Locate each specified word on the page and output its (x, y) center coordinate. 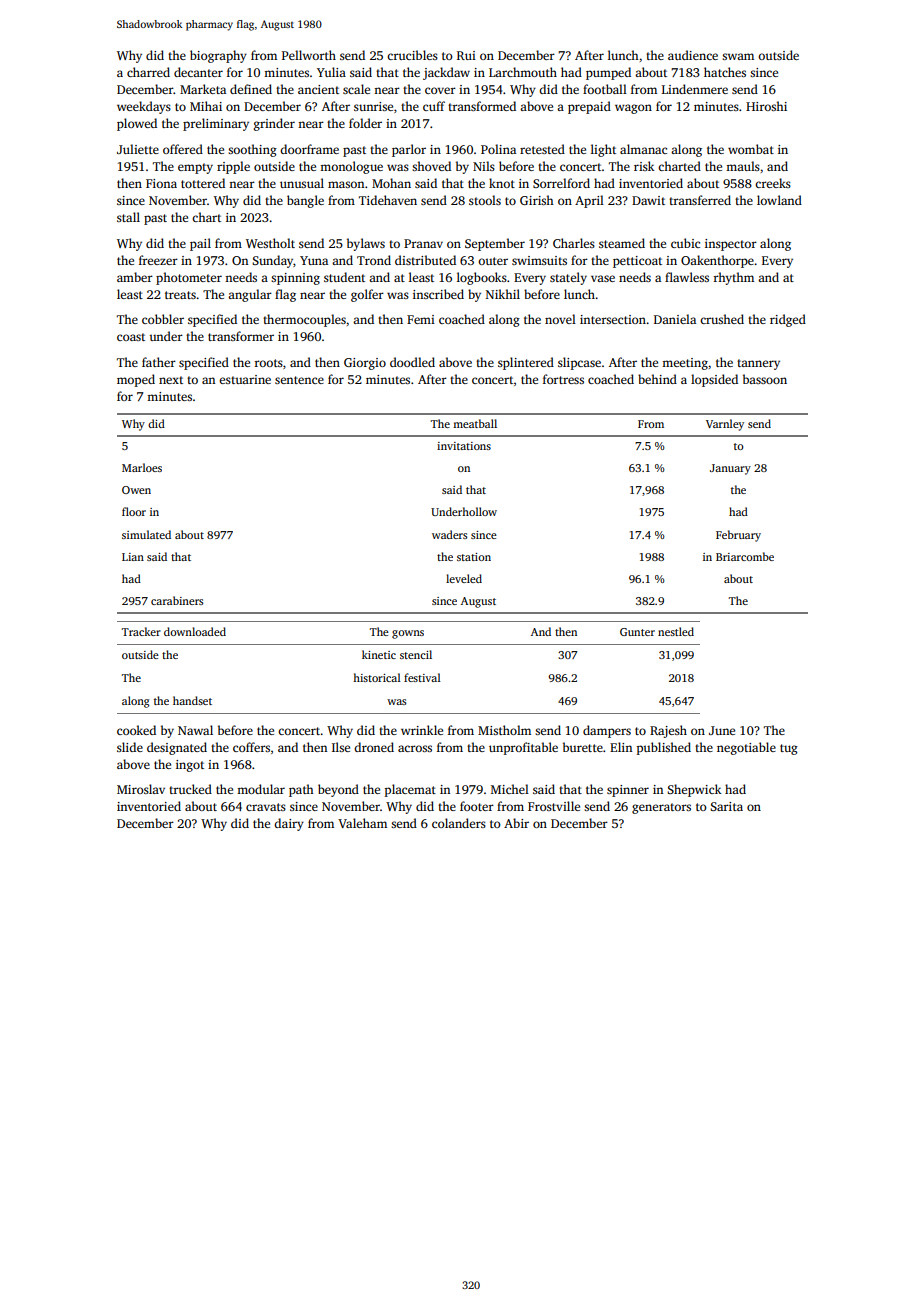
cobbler (163, 319)
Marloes (142, 467)
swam (738, 56)
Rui (466, 55)
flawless (687, 277)
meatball (475, 423)
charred (148, 72)
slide (130, 747)
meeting (685, 364)
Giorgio (365, 364)
